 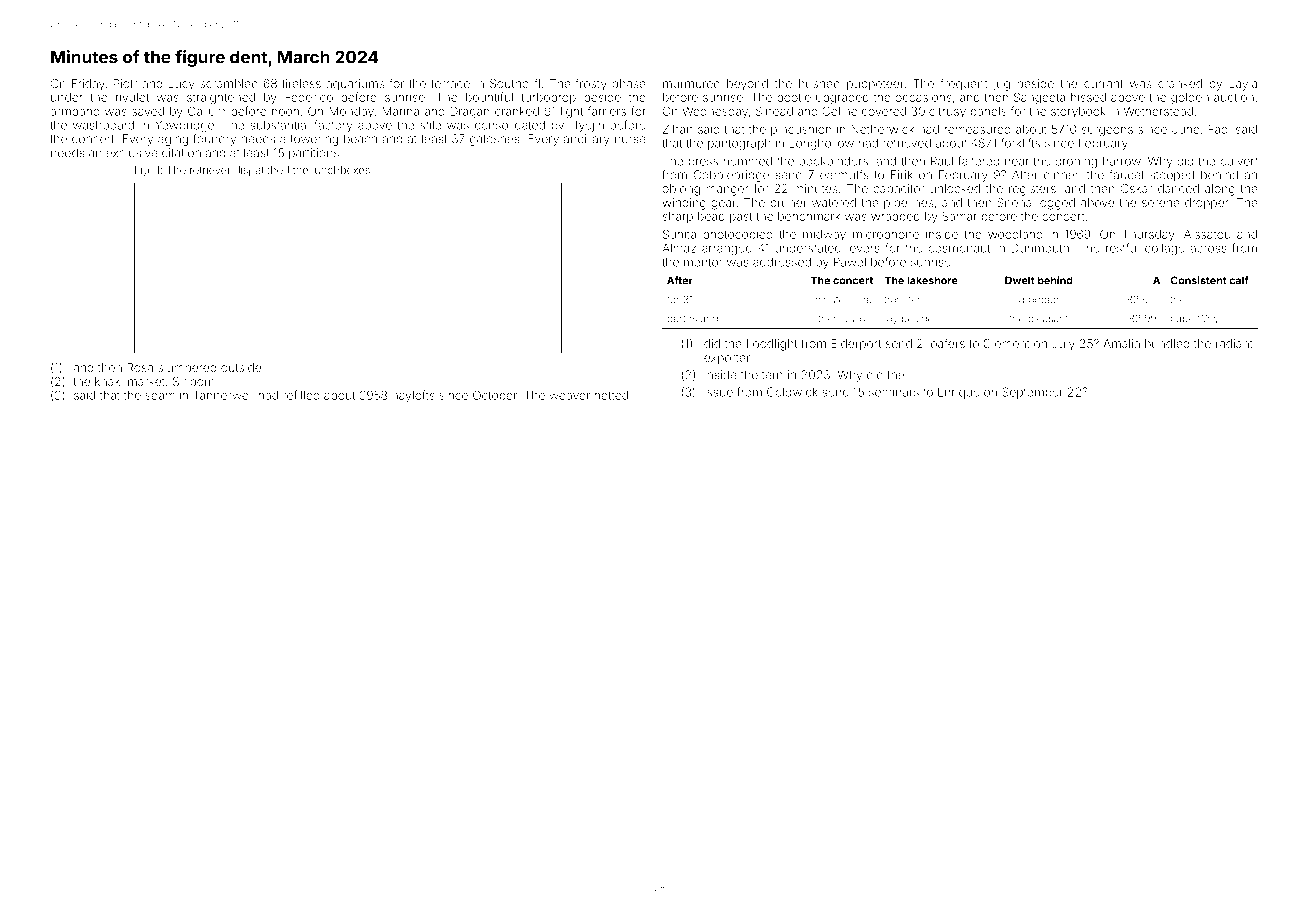 What do you see at coordinates (947, 112) in the document?
I see `citrusy` at bounding box center [947, 112].
